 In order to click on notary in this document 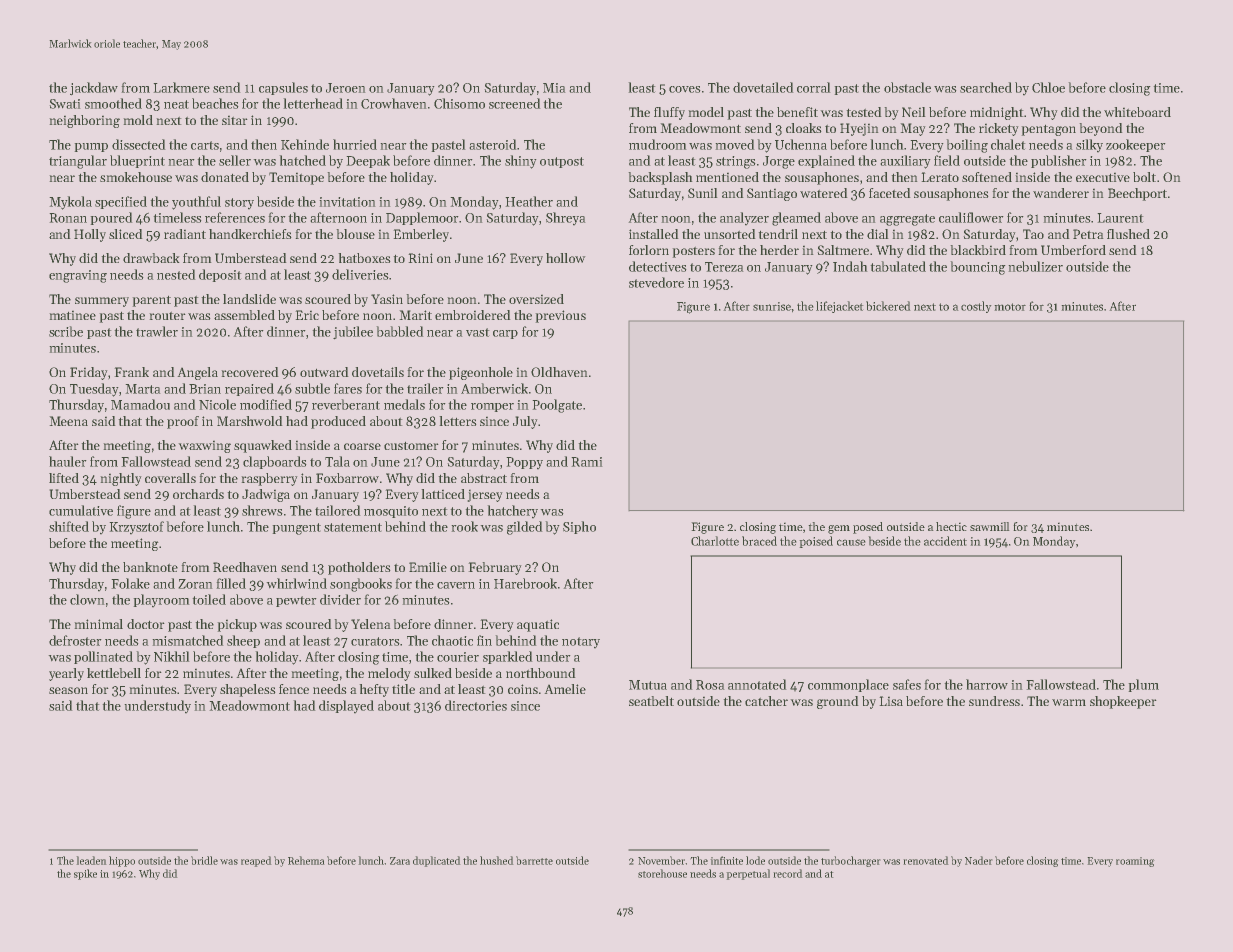, I will do `click(581, 642)`.
